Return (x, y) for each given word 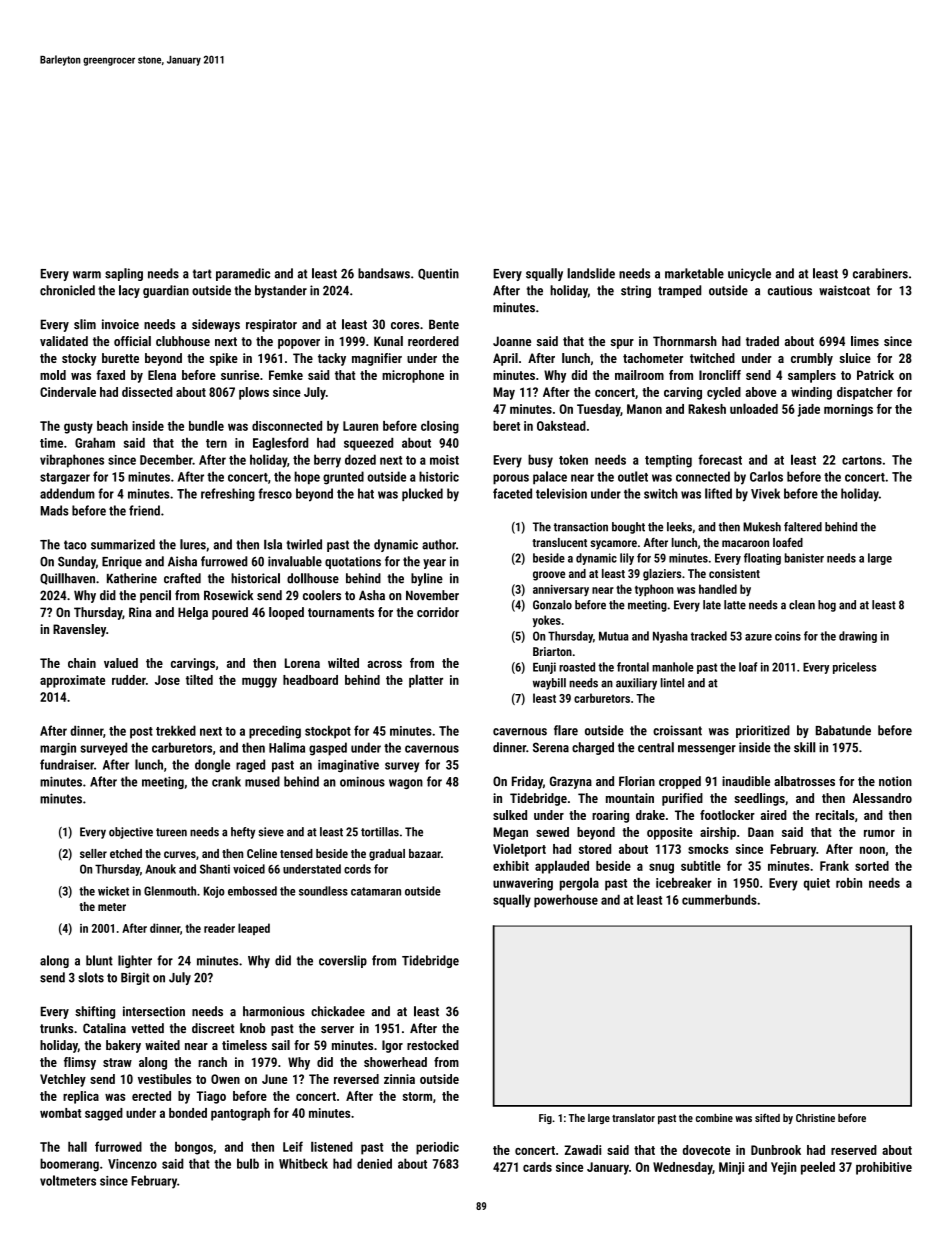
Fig (545, 1119)
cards (537, 1167)
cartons (862, 460)
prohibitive (884, 1168)
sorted (872, 866)
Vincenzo (132, 1164)
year (434, 564)
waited (162, 1045)
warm (87, 275)
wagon (406, 784)
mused (262, 781)
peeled (818, 1168)
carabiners (880, 273)
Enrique (122, 562)
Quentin (438, 274)
